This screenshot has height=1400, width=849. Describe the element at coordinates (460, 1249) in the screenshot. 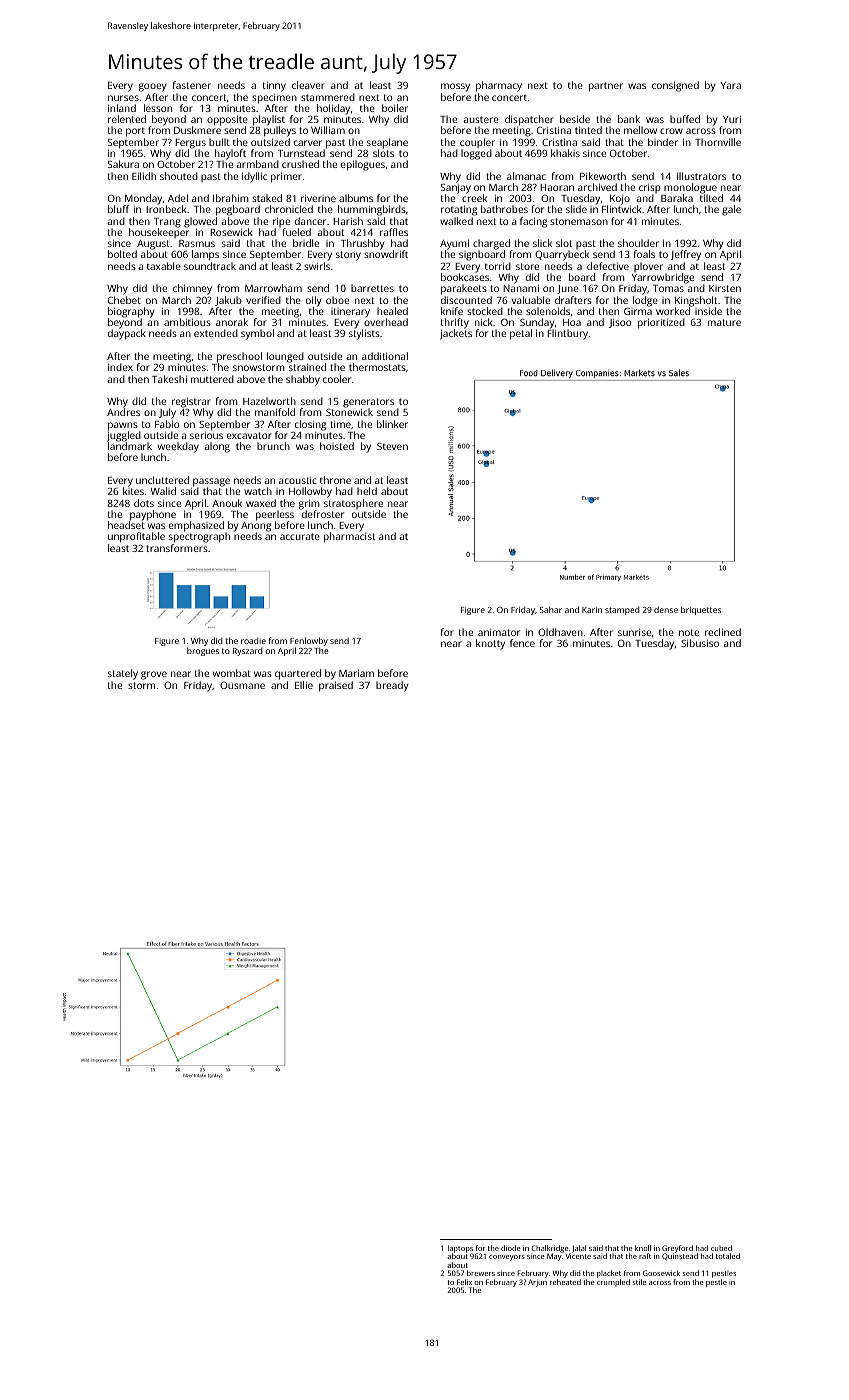

I see `laptops` at that location.
